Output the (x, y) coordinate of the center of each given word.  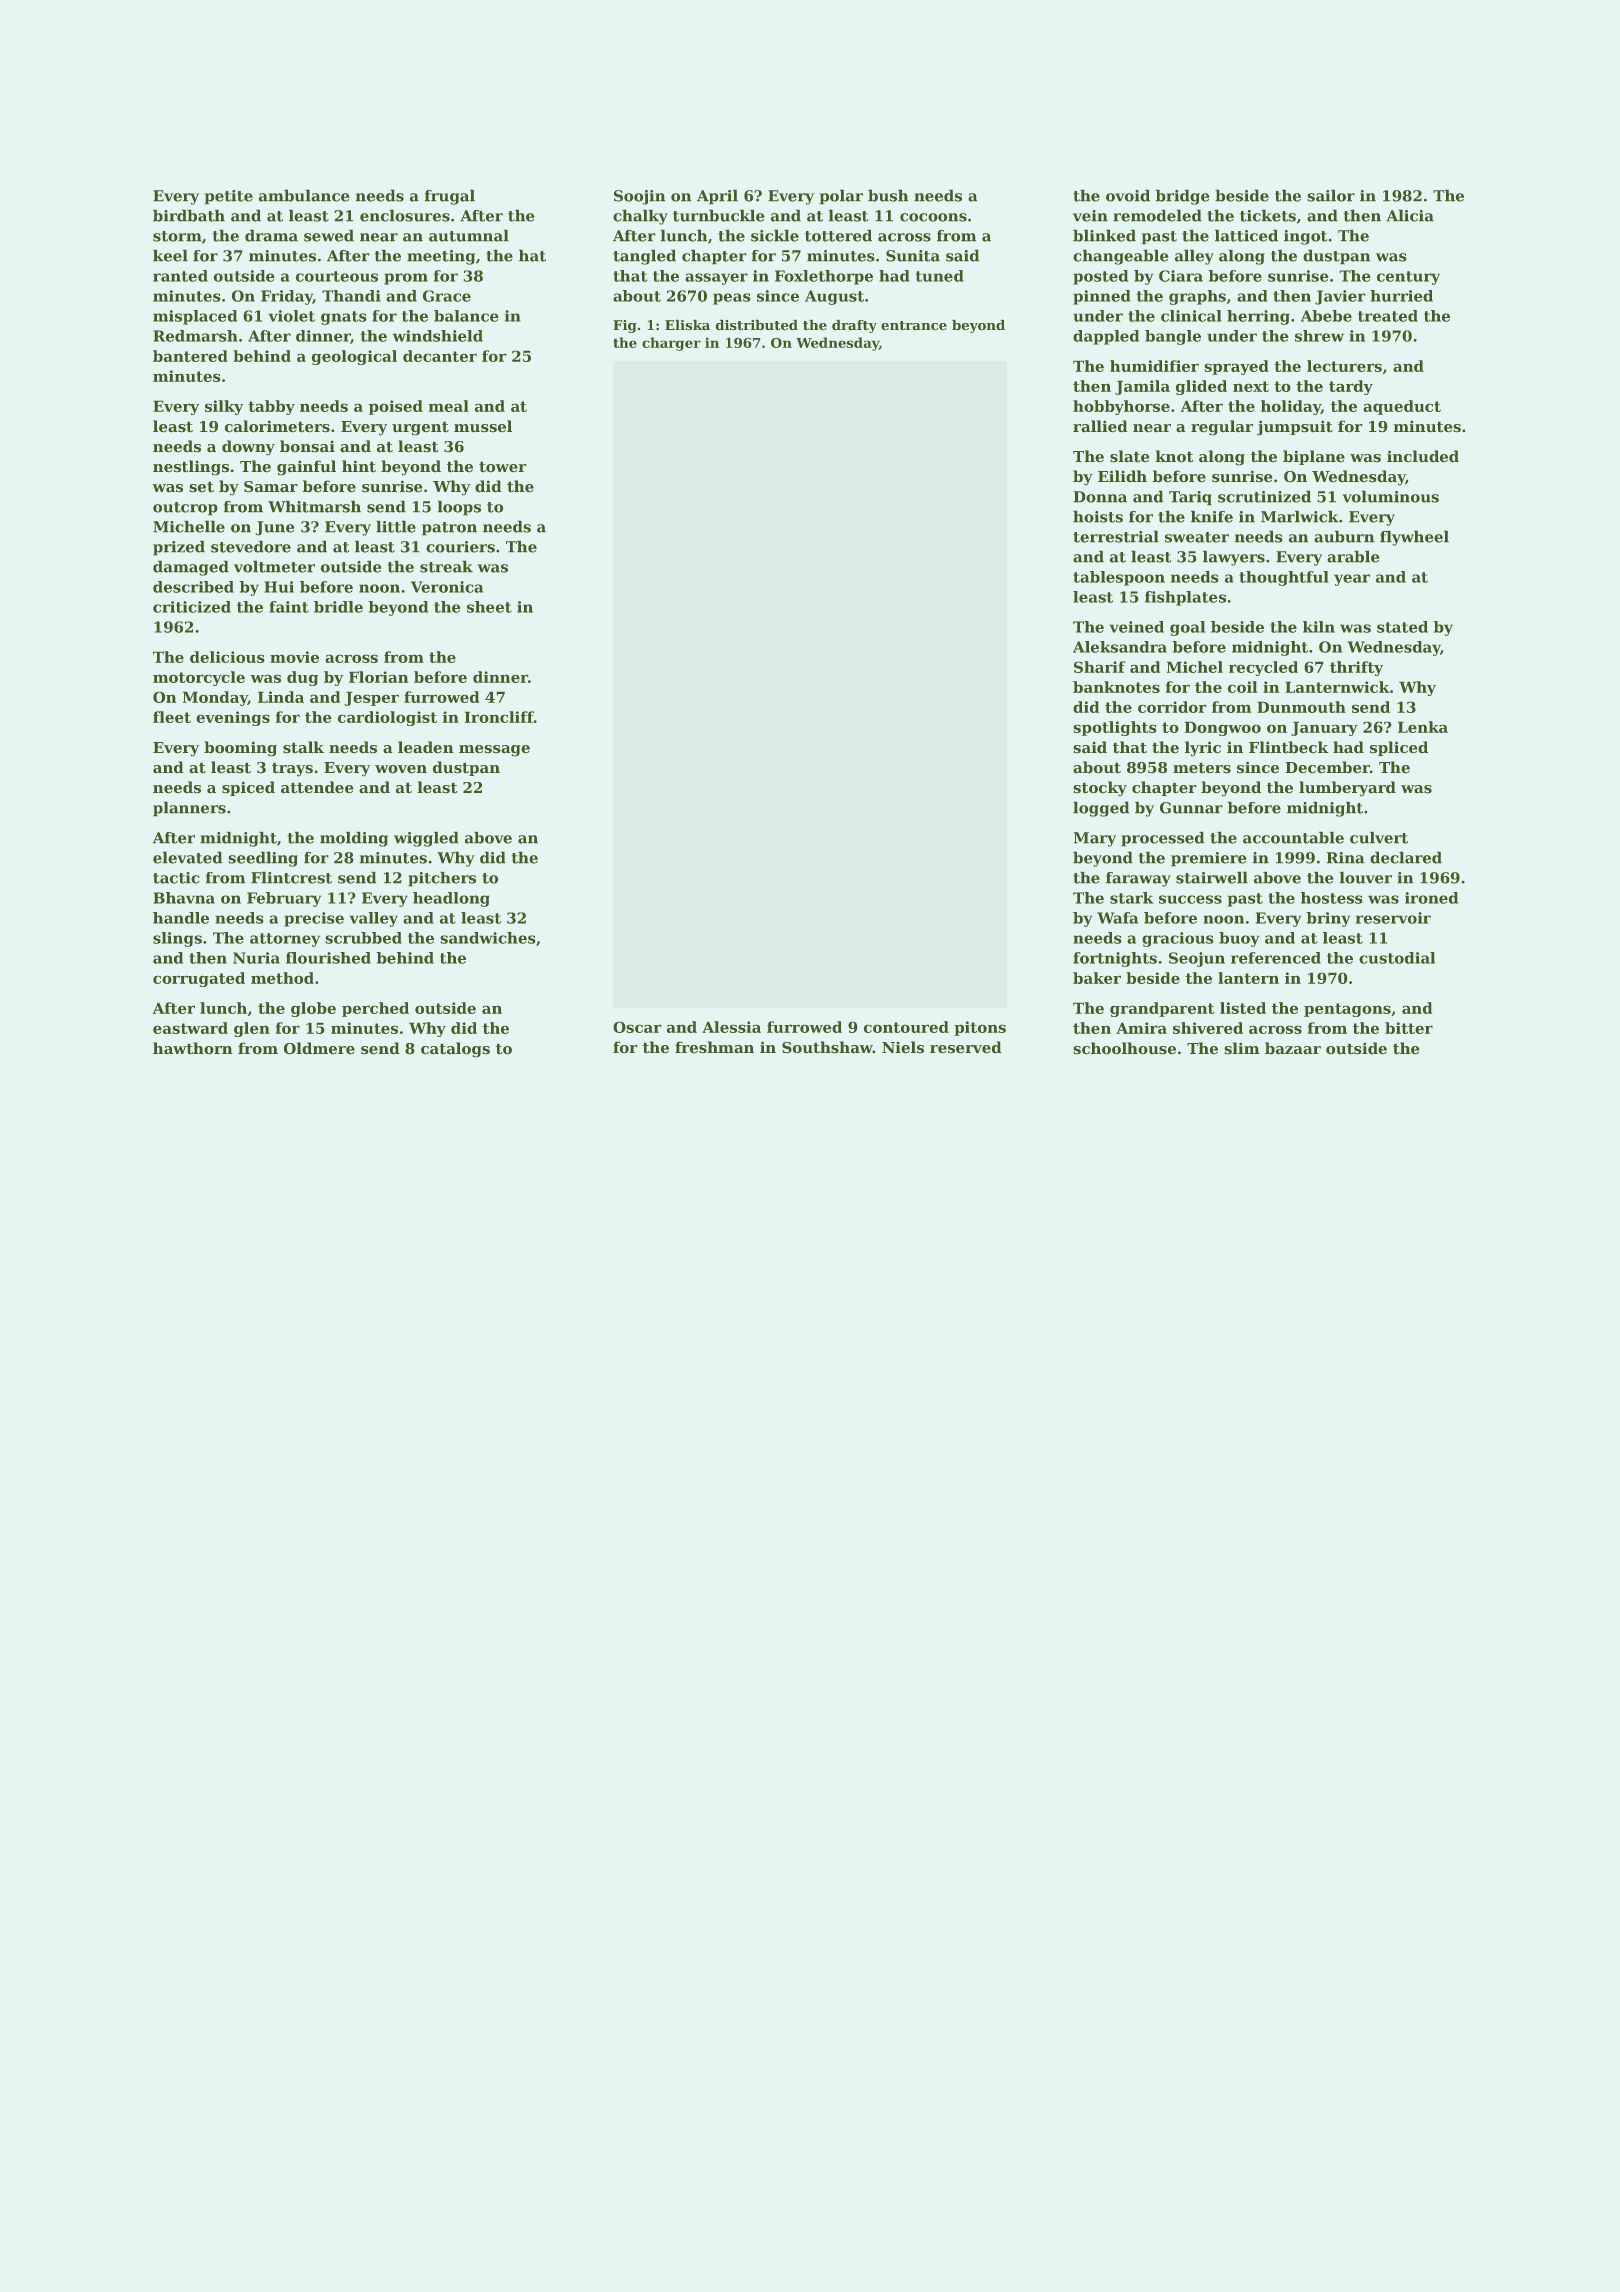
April (717, 197)
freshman (714, 1047)
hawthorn (193, 1048)
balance (466, 316)
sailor (1331, 195)
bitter (1409, 1028)
